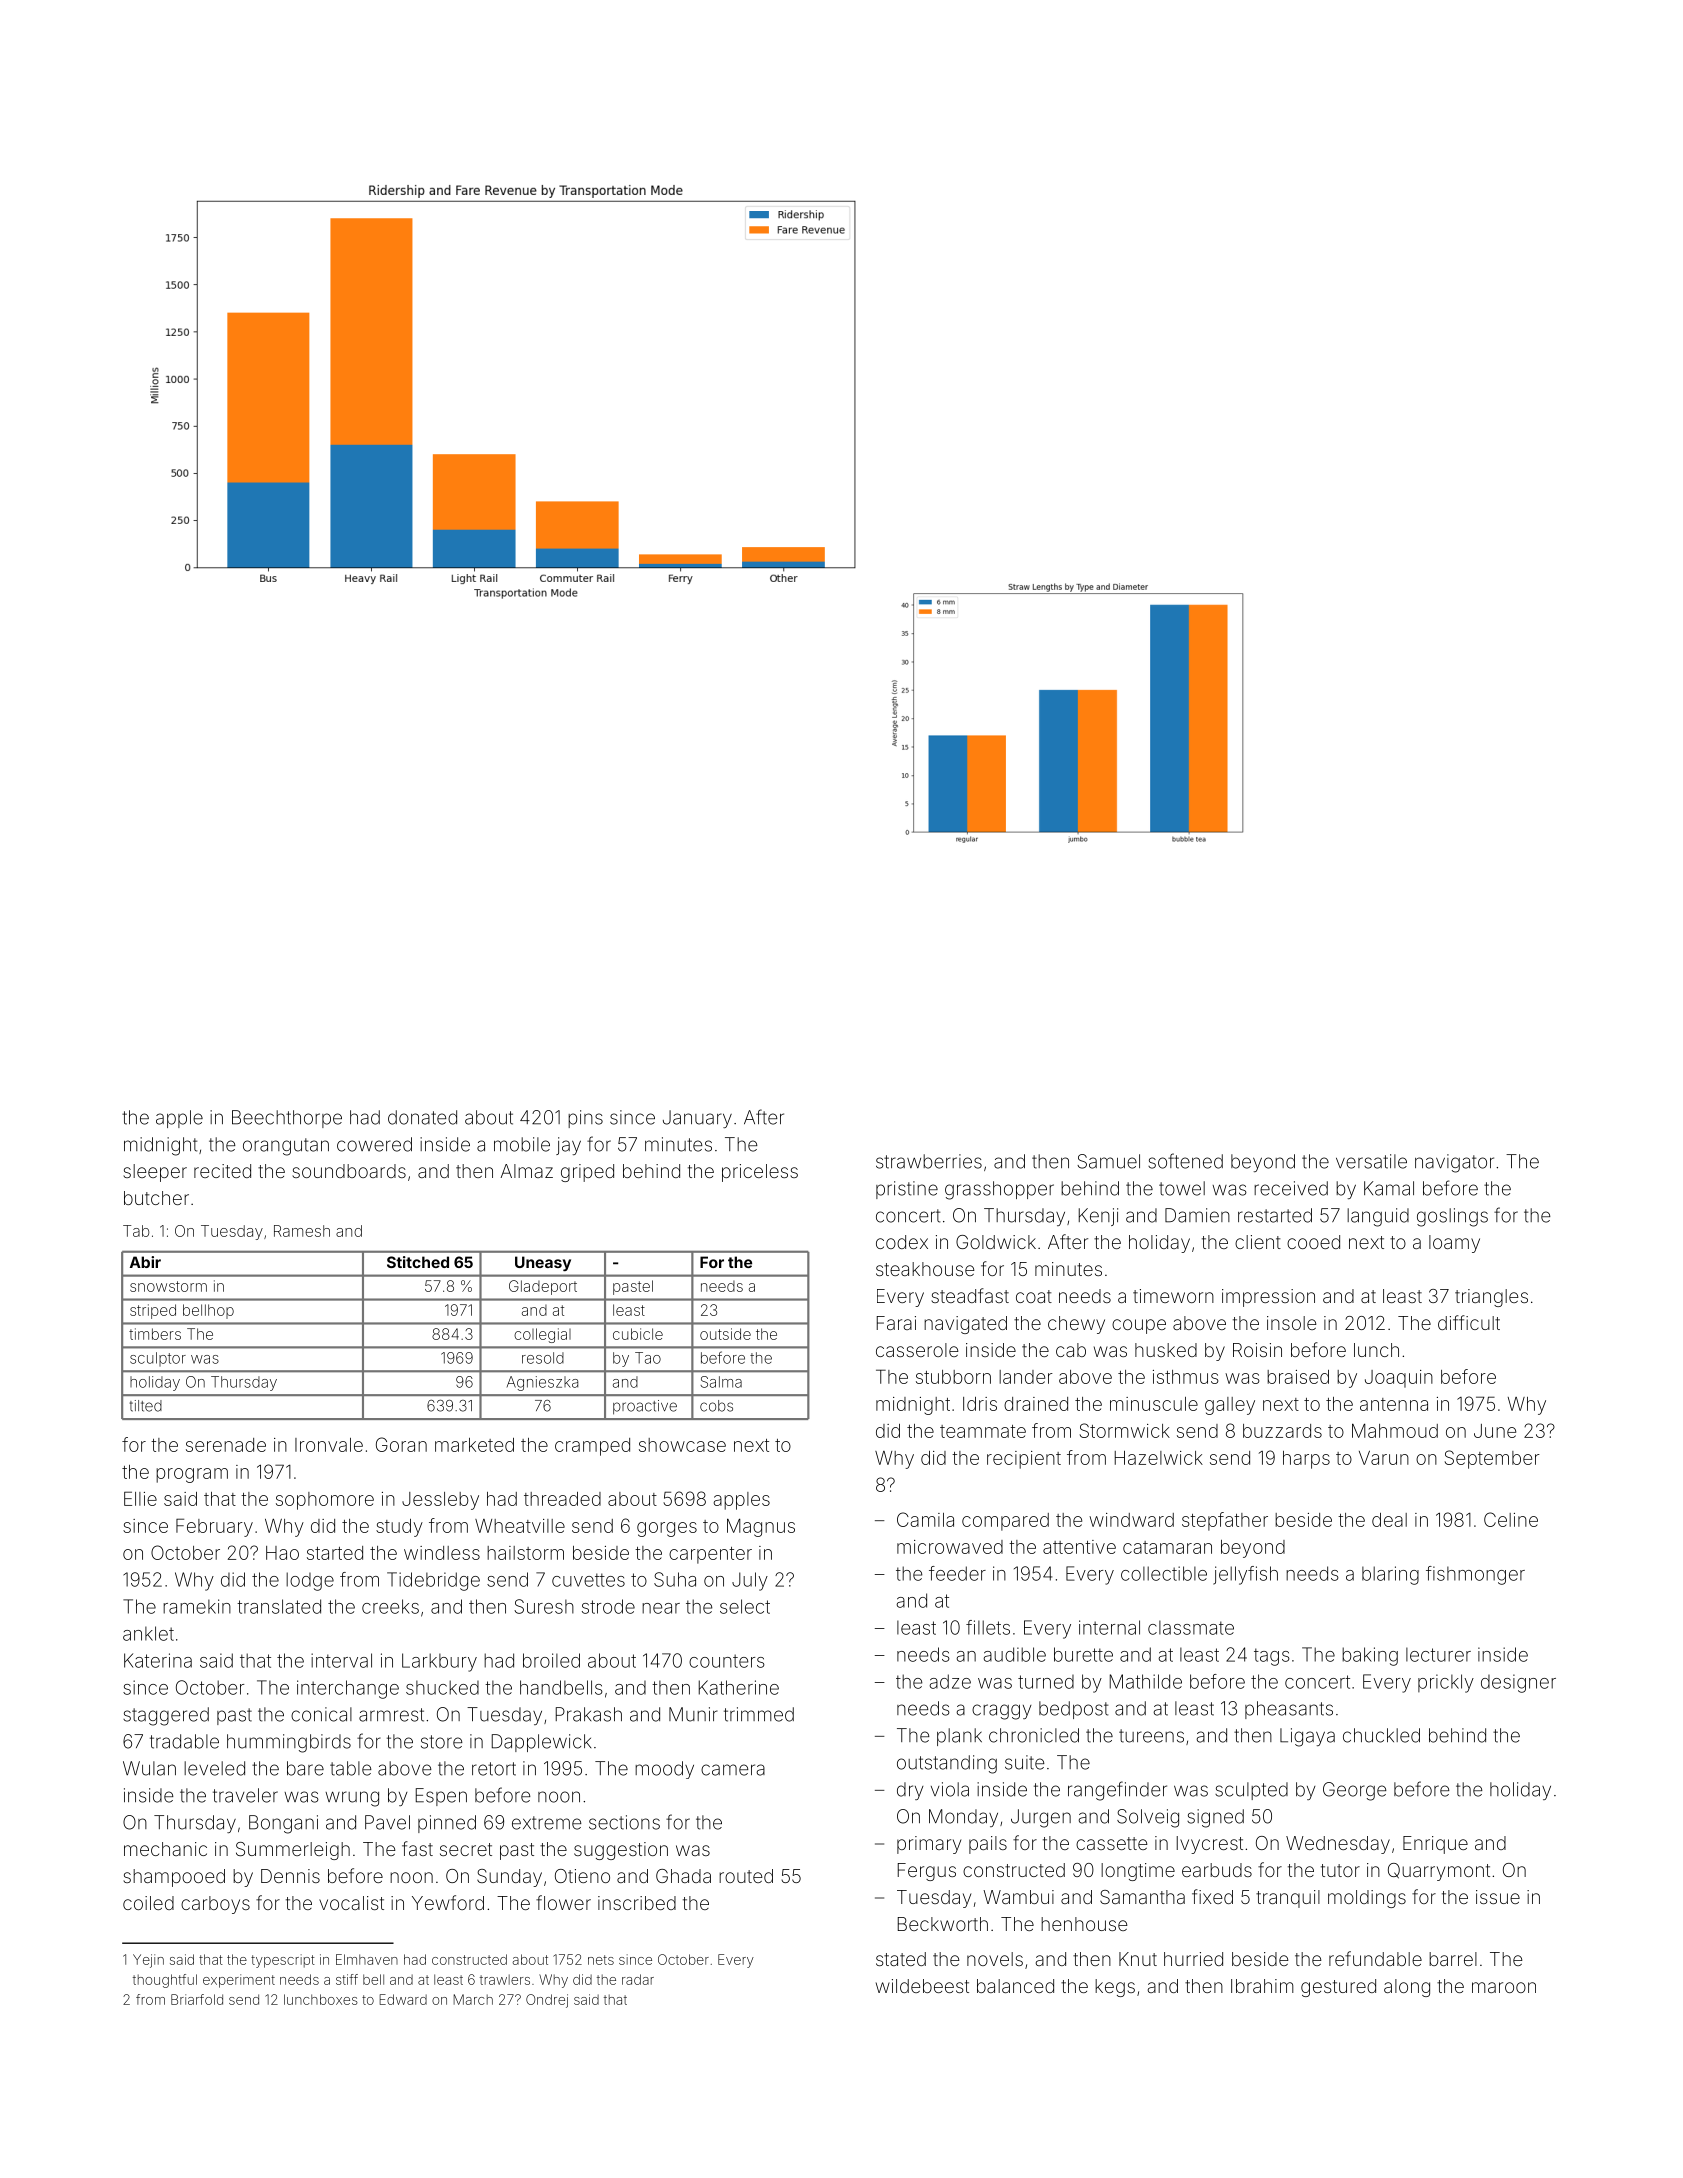 This screenshot has width=1683, height=2178. Describe the element at coordinates (1511, 1519) in the screenshot. I see `Celine` at that location.
